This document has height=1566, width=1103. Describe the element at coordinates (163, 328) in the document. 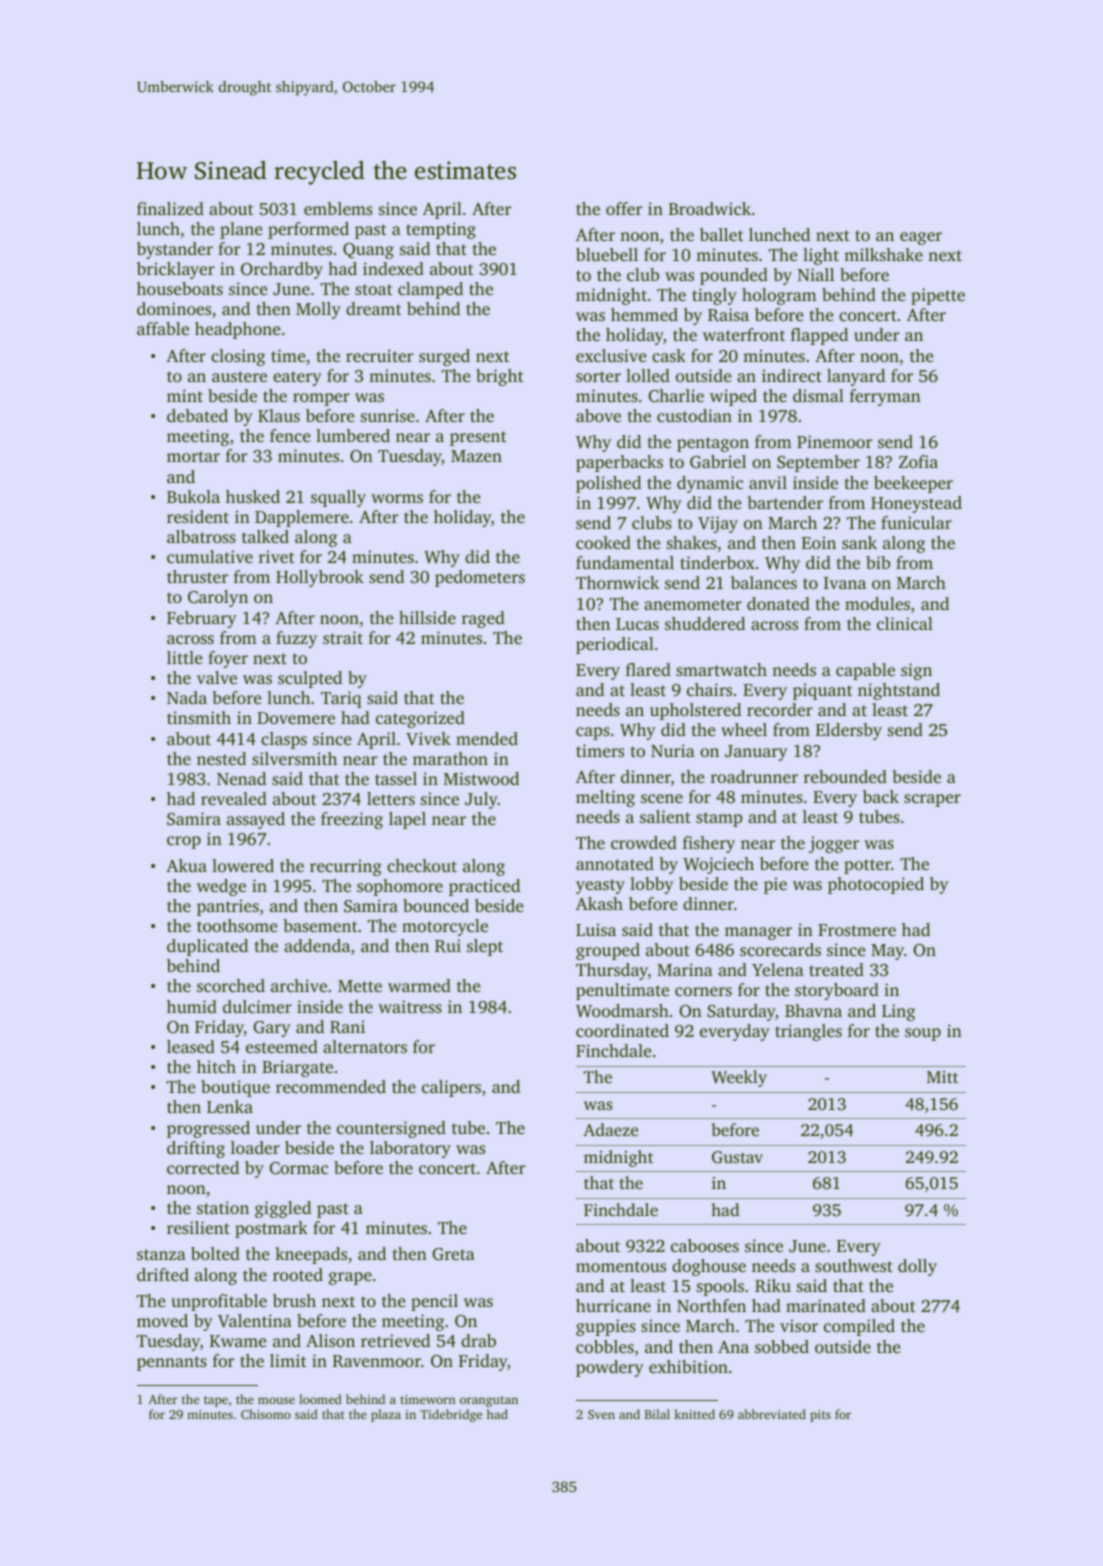

I see `affable` at that location.
